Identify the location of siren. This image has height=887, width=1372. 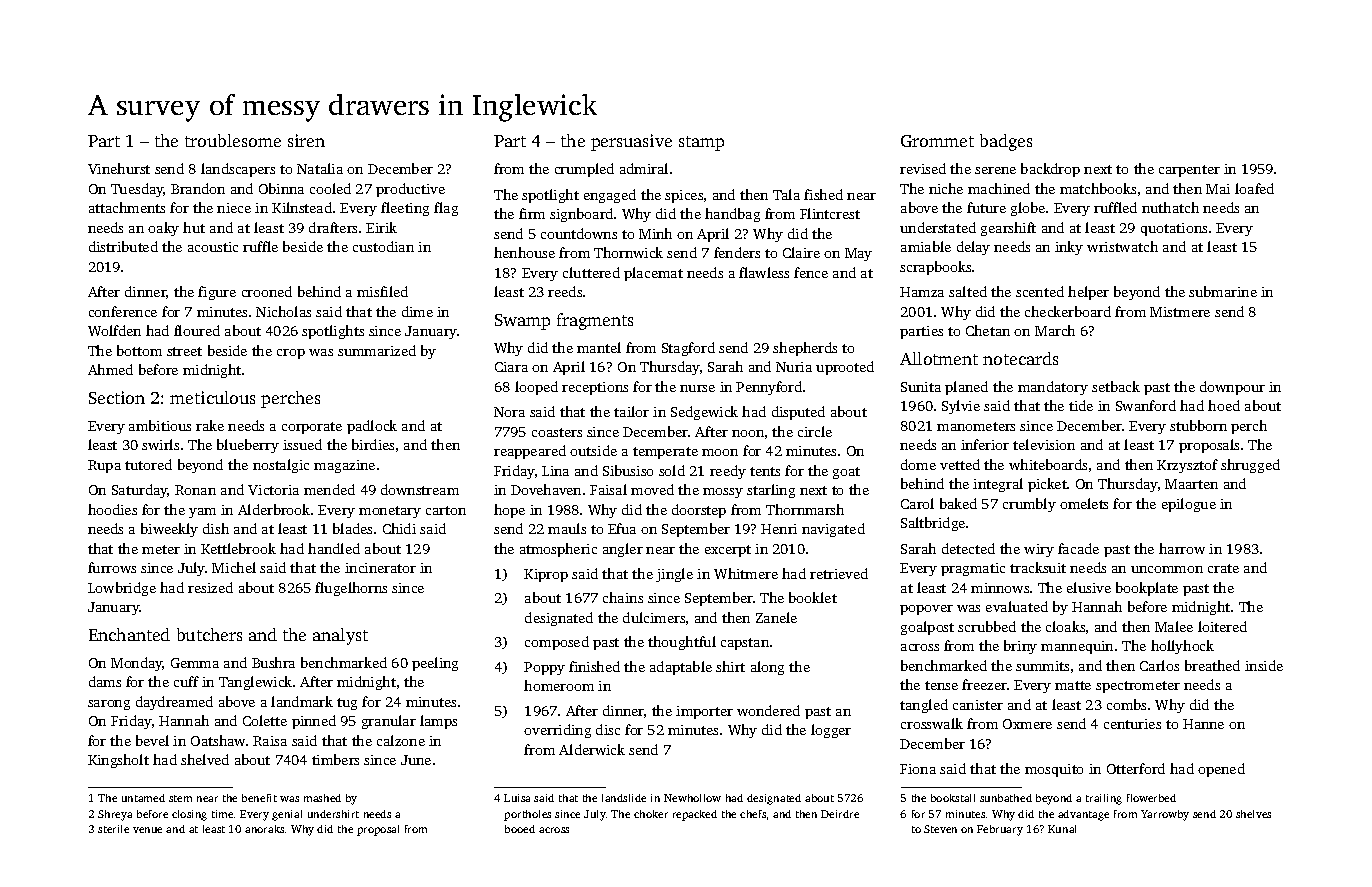
(306, 140).
